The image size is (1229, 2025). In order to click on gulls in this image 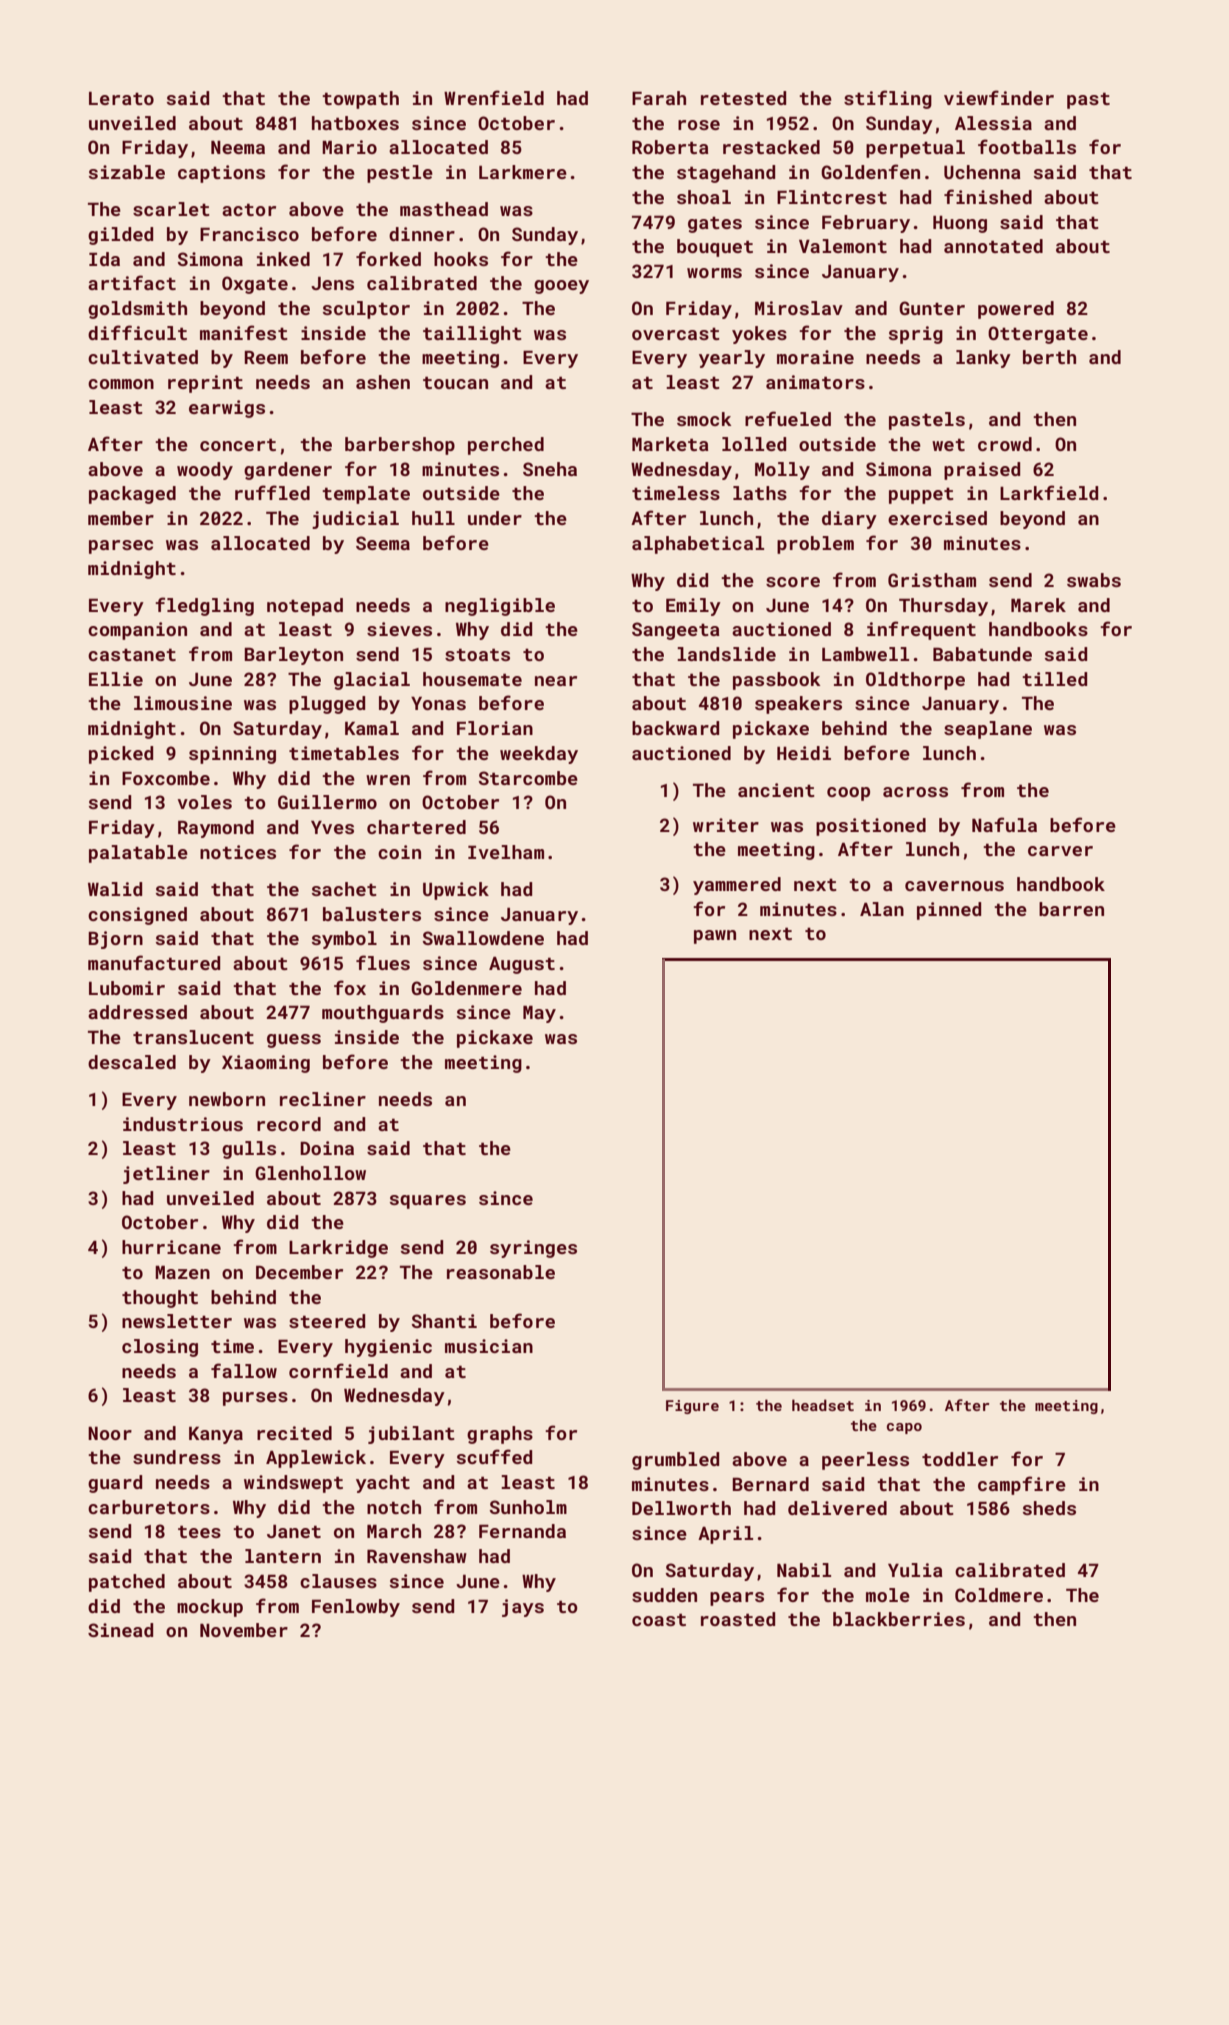, I will do `click(249, 1150)`.
